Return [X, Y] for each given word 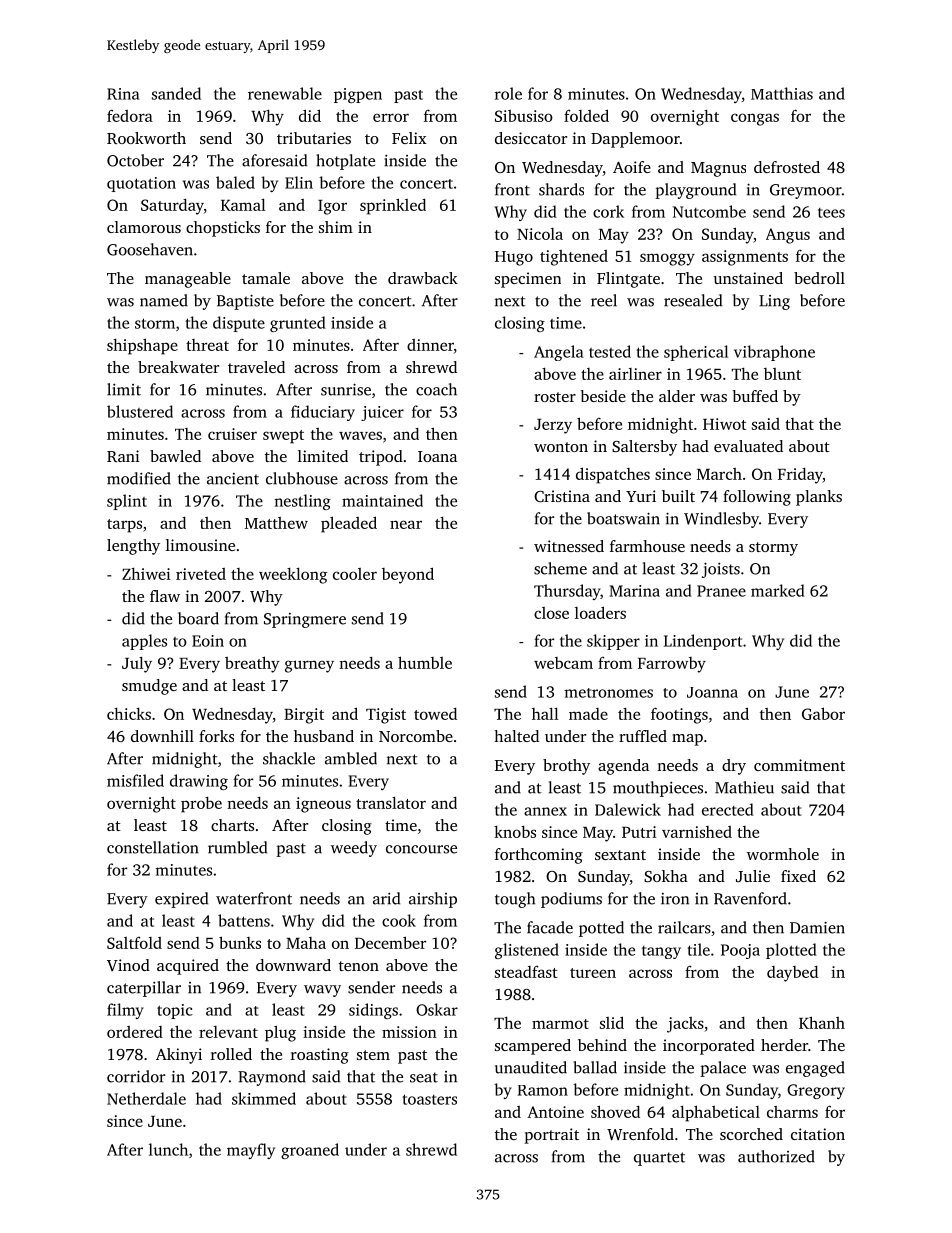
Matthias [782, 93]
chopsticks [223, 229]
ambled [351, 758]
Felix [409, 138]
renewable [285, 93]
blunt [782, 374]
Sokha [666, 876]
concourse [421, 849]
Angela [559, 353]
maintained [382, 500]
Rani [123, 456]
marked [778, 590]
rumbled [237, 847]
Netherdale [146, 1098]
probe [201, 805]
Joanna [712, 692]
